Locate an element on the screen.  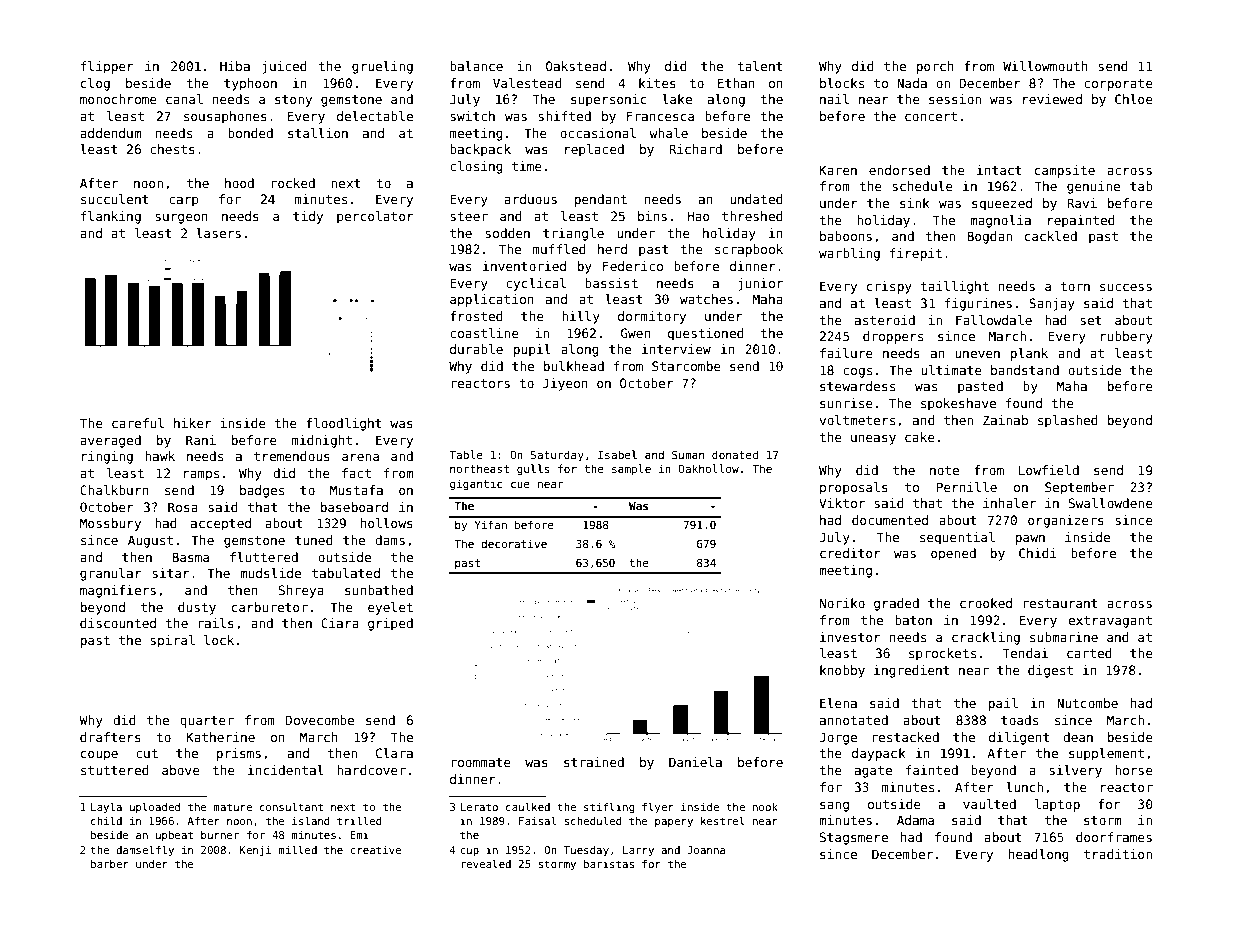
baristas is located at coordinates (609, 864).
